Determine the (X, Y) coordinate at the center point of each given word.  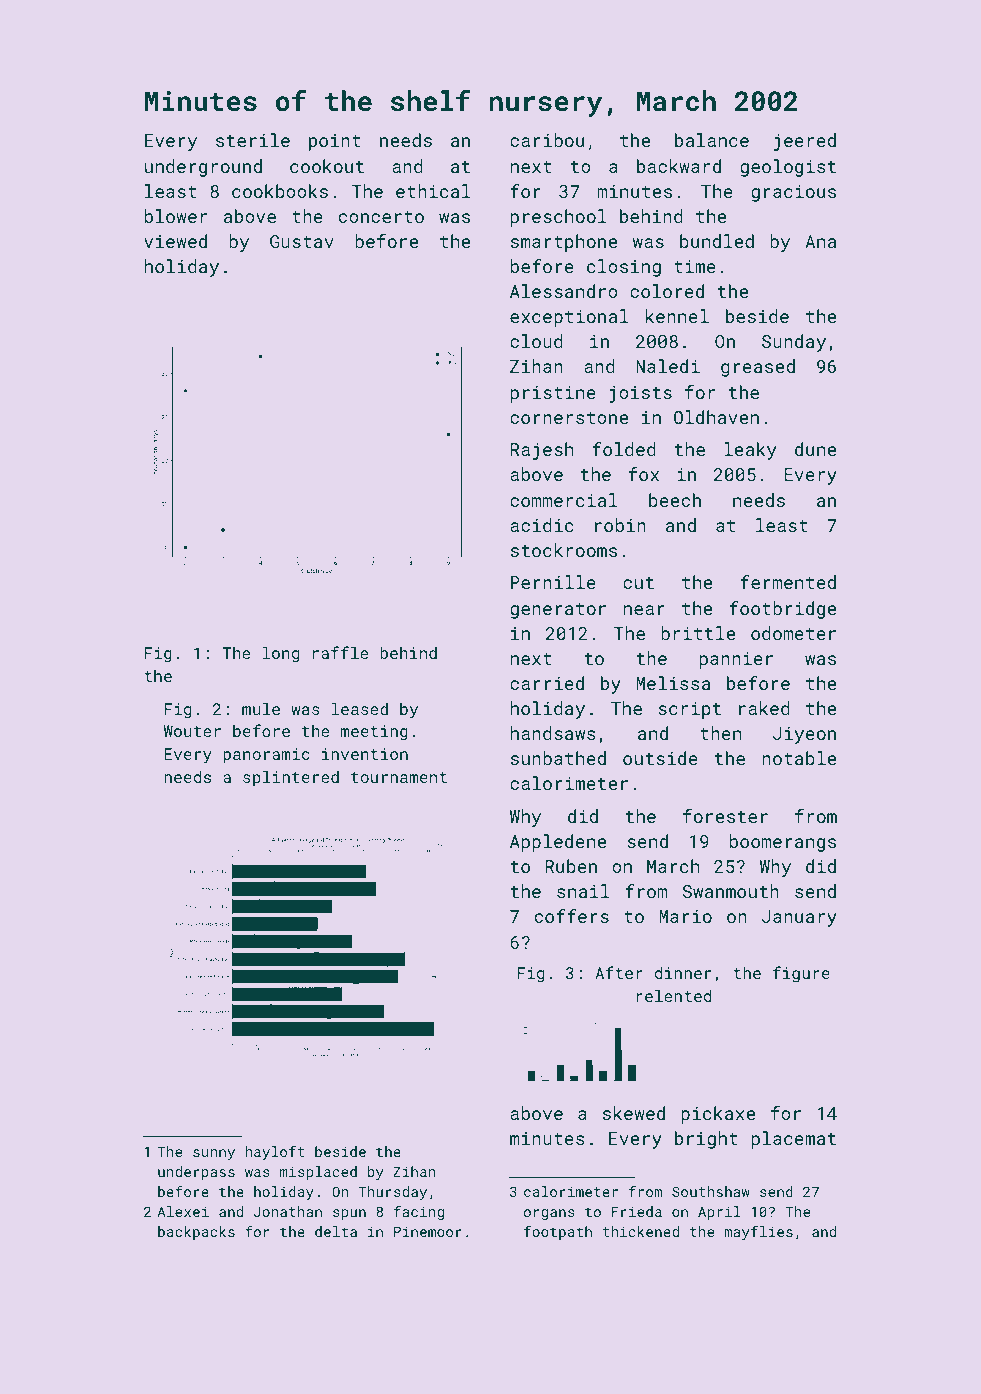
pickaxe (718, 1115)
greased (758, 368)
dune (815, 449)
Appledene (558, 843)
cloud (536, 341)
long (281, 654)
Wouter (192, 731)
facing (419, 1213)
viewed (175, 241)
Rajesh (542, 451)
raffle (340, 652)
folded (624, 449)
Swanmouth (731, 891)
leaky (750, 451)
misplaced (318, 1173)
